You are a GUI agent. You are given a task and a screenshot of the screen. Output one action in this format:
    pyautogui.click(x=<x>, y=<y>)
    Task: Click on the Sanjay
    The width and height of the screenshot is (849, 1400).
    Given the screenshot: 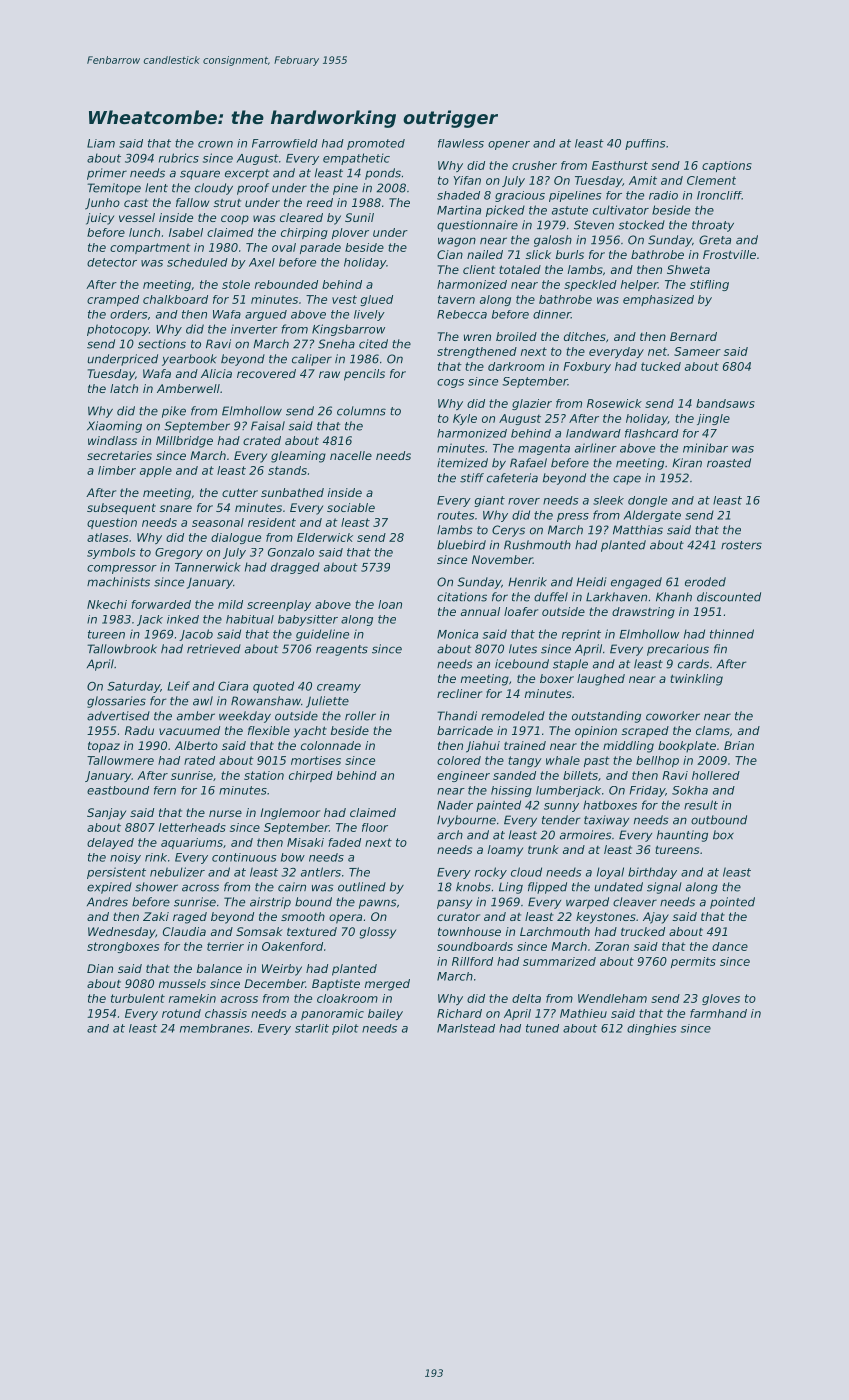 What is the action you would take?
    pyautogui.click(x=106, y=814)
